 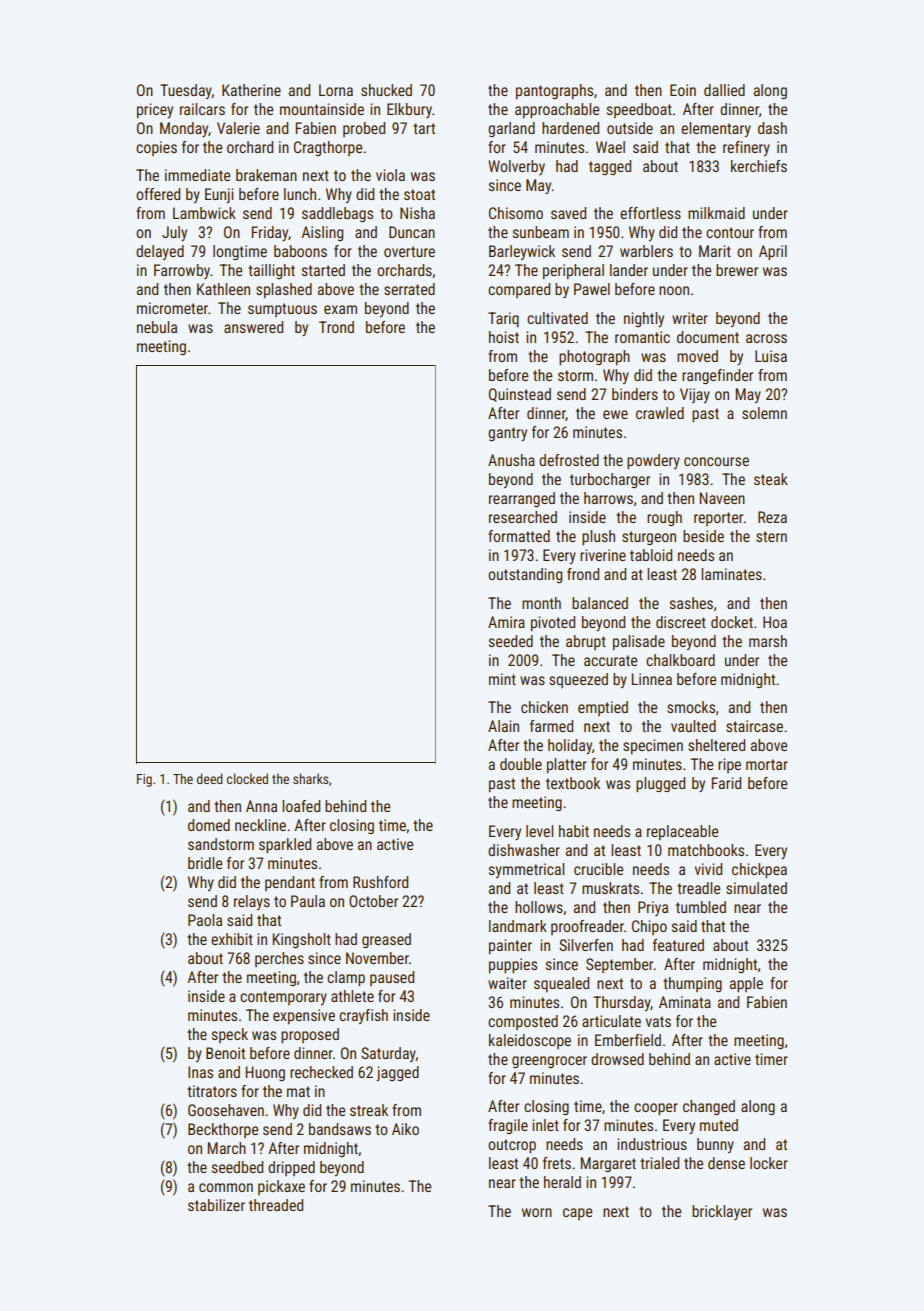 What do you see at coordinates (216, 1205) in the page?
I see `stabilizer` at bounding box center [216, 1205].
